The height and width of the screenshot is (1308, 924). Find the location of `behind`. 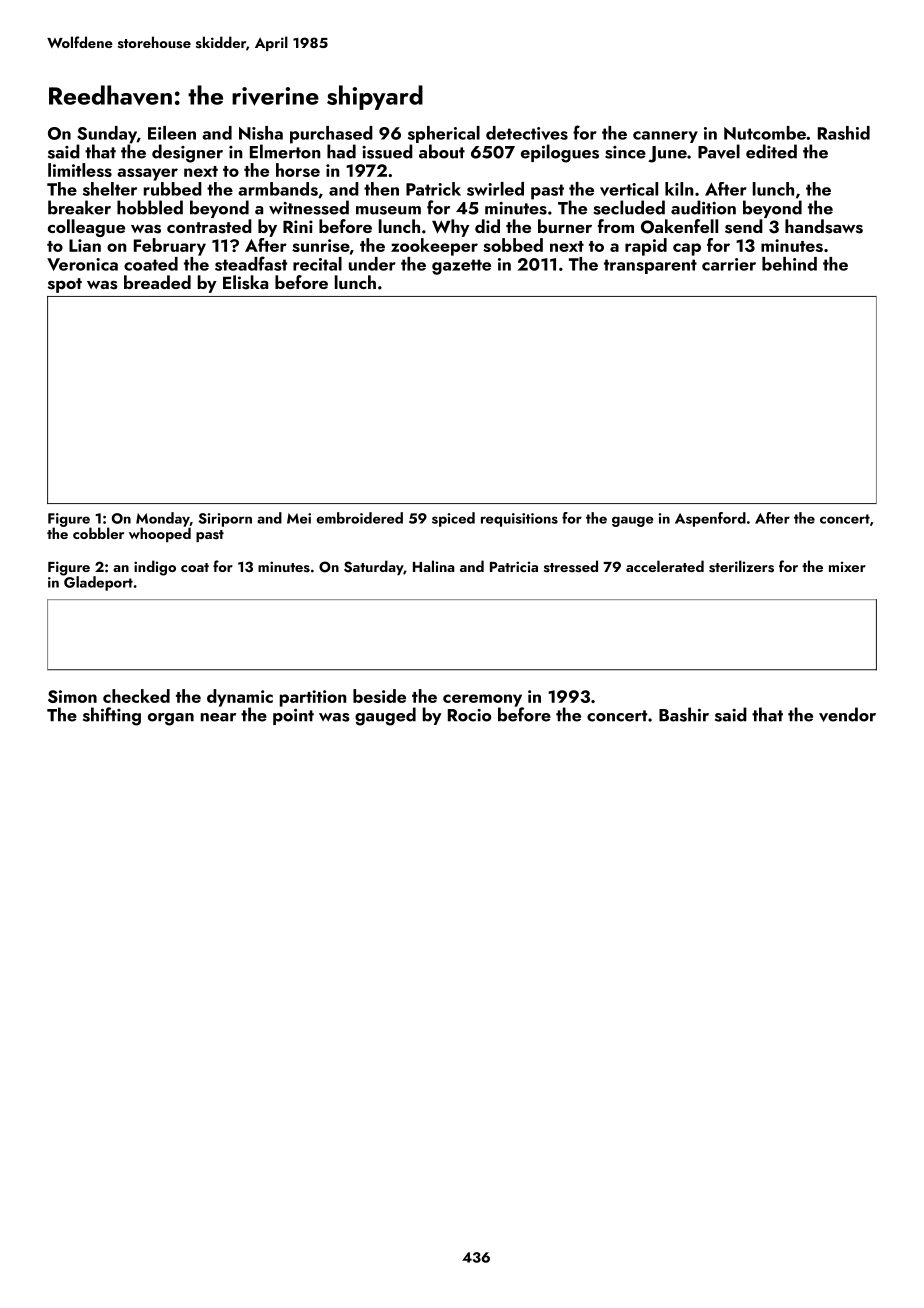

behind is located at coordinates (789, 264).
